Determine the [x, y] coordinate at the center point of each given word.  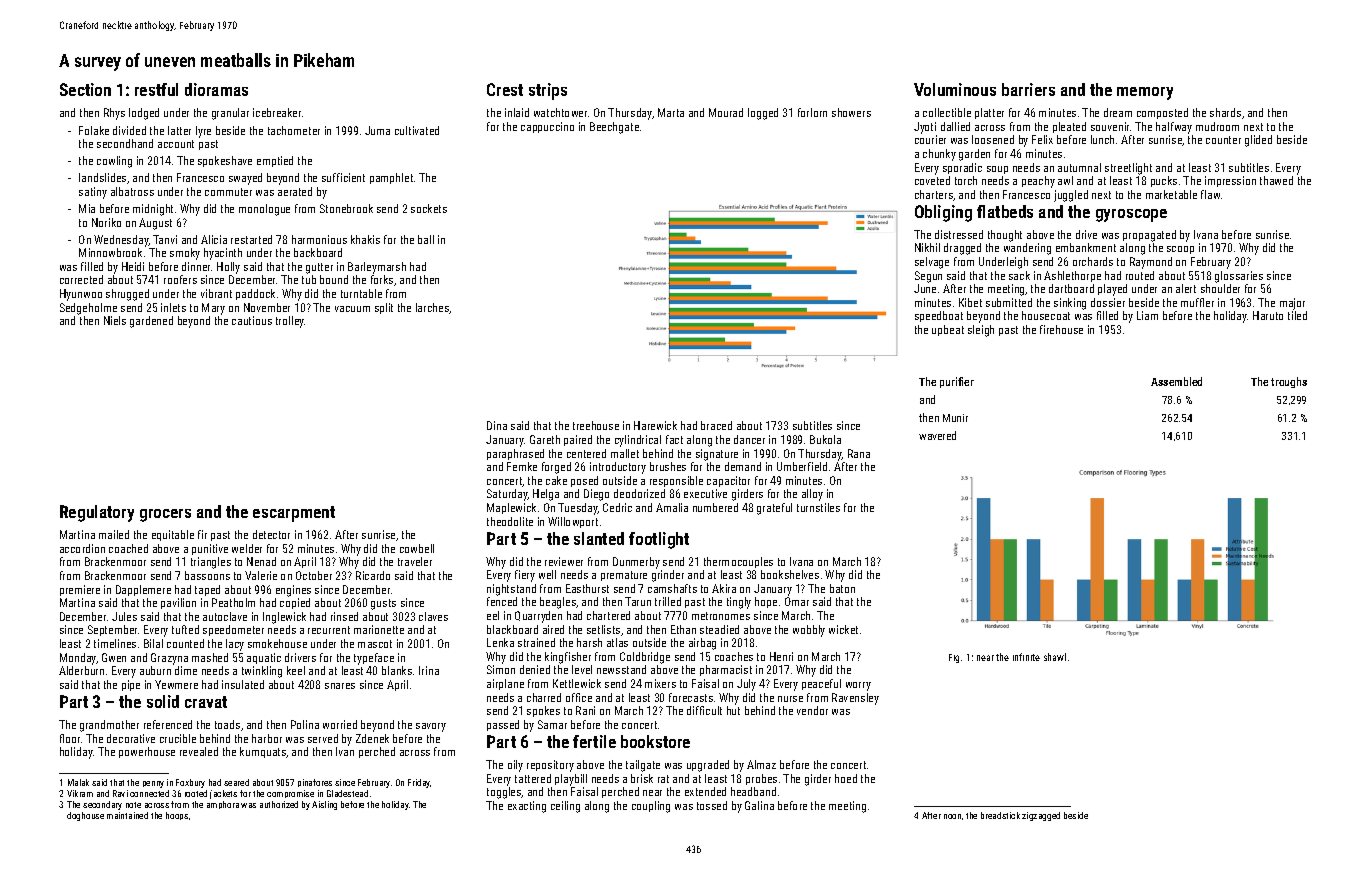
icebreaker [277, 112]
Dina [497, 425]
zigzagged [1041, 816]
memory [1145, 93]
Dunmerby [636, 563]
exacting [527, 807]
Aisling [324, 805]
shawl [1055, 657]
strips [548, 91]
